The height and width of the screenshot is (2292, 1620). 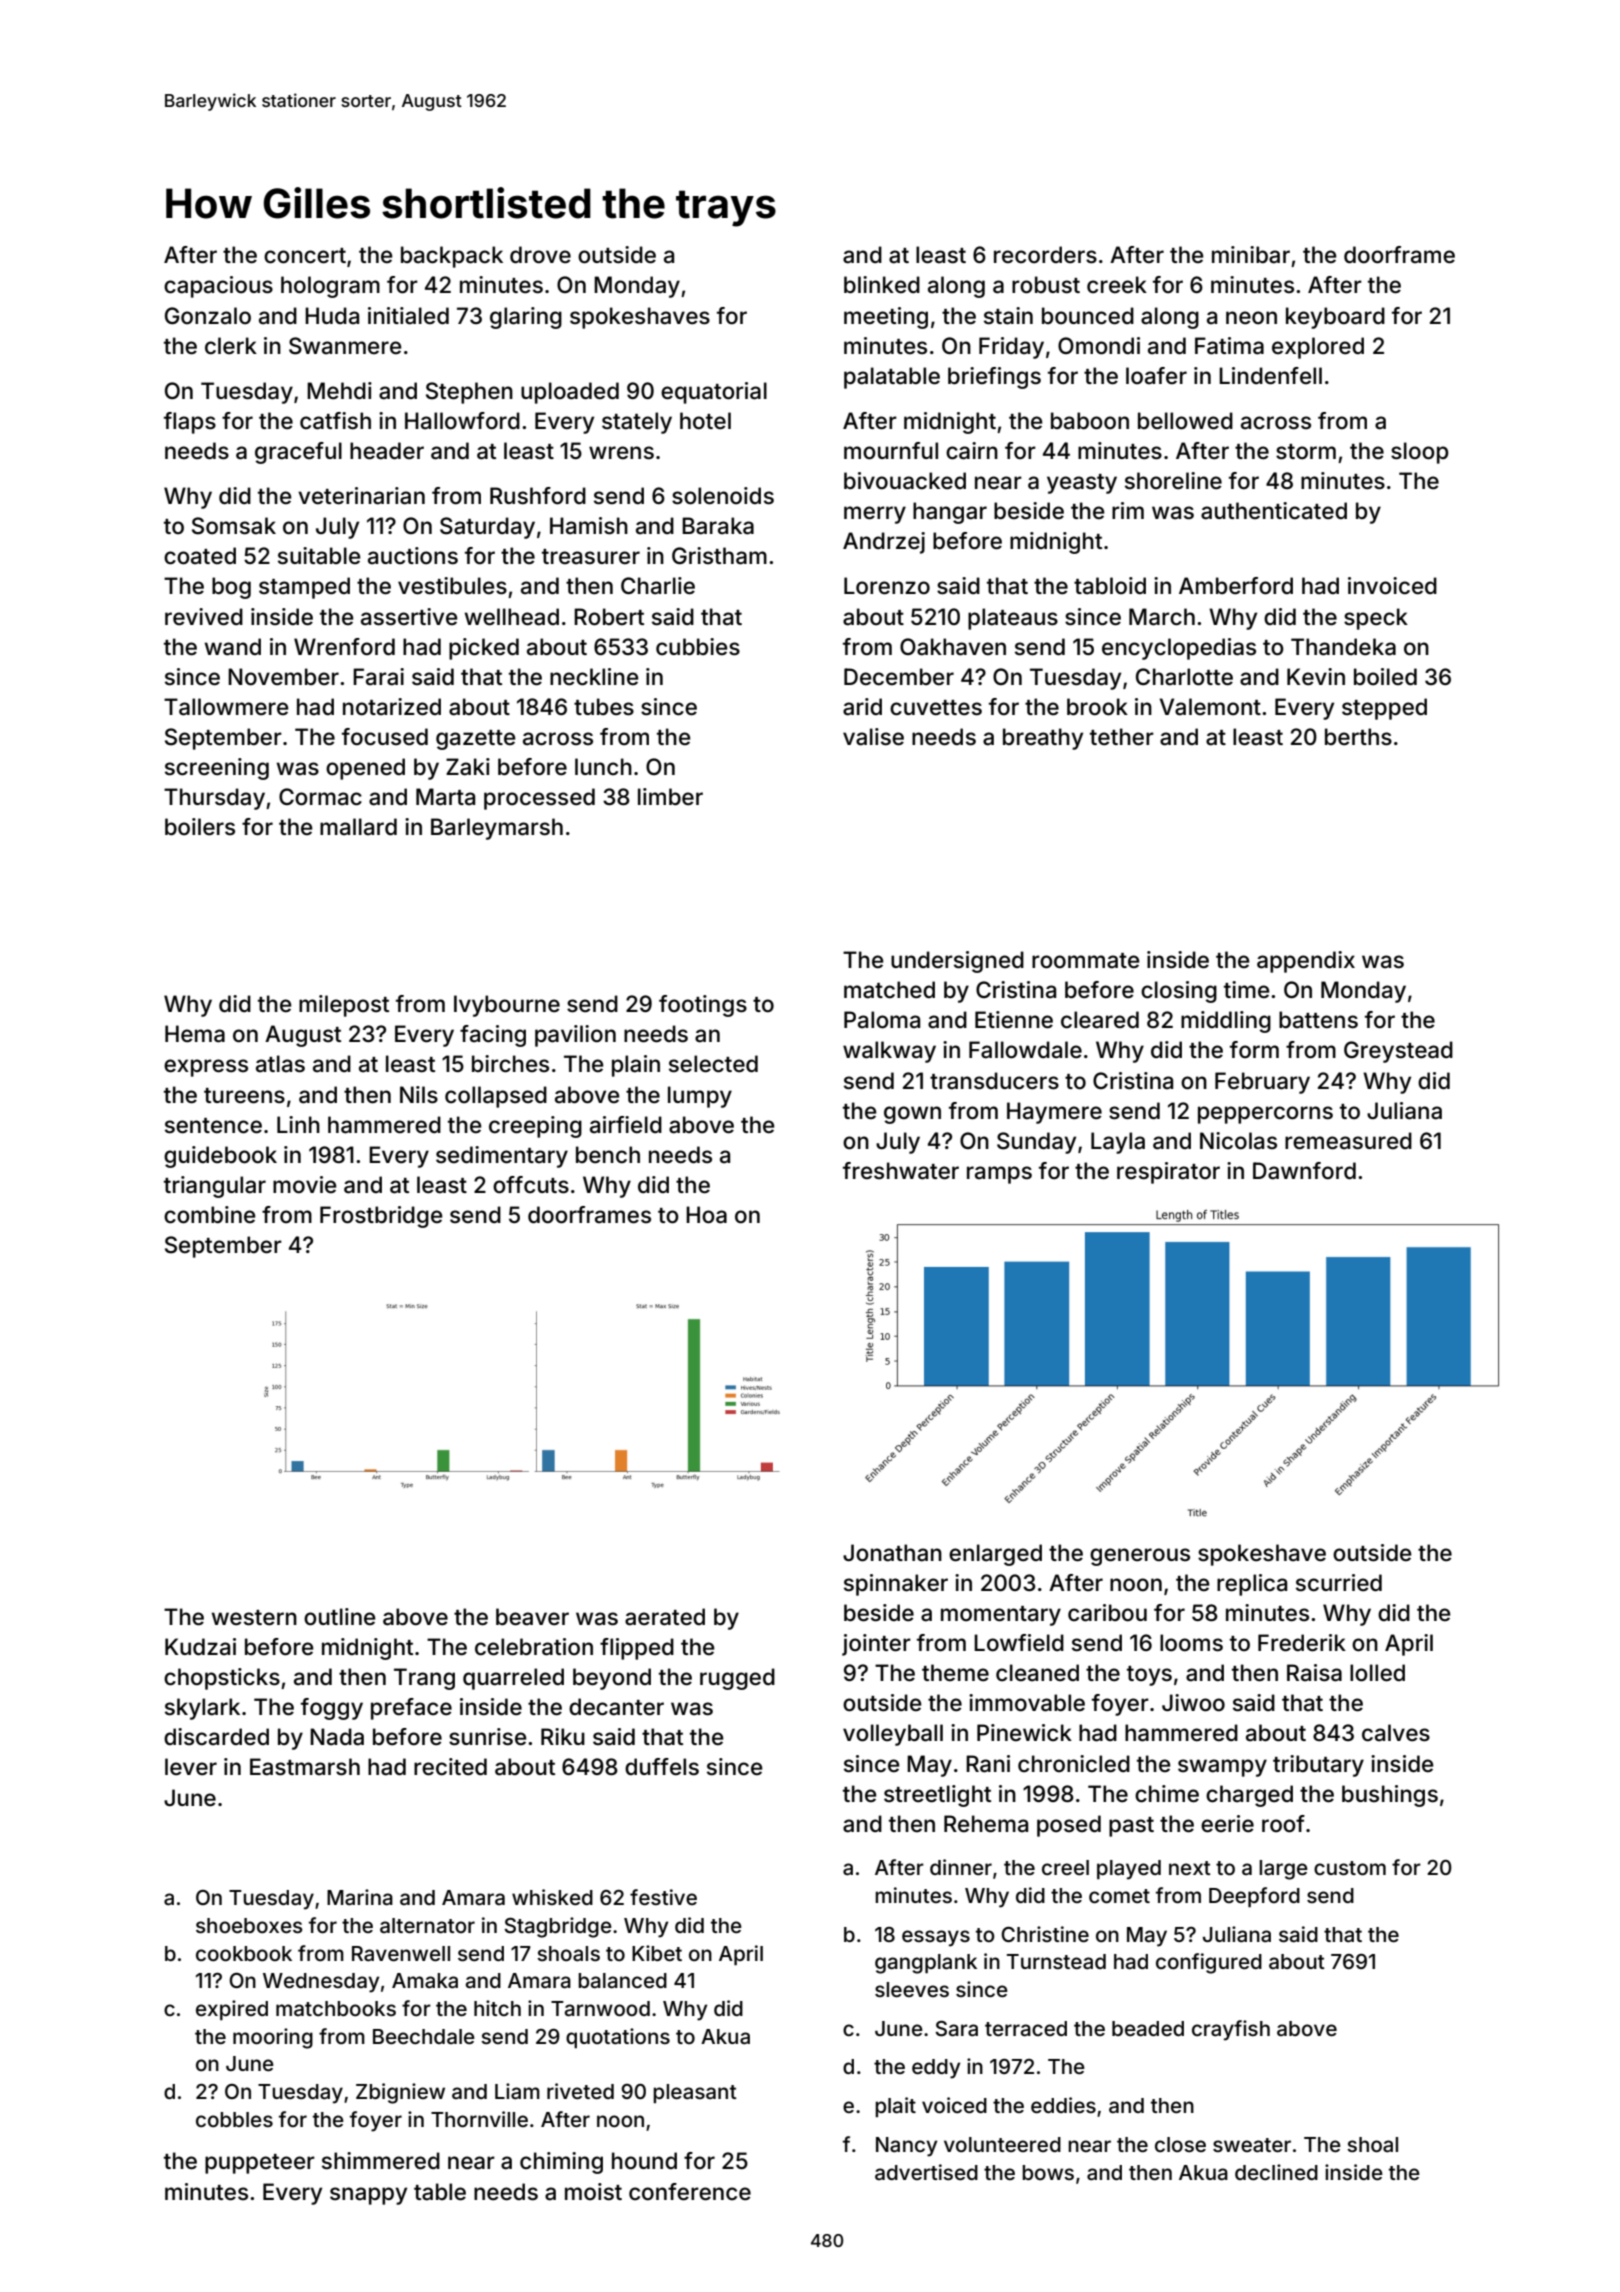 What do you see at coordinates (1276, 2172) in the screenshot?
I see `declined` at bounding box center [1276, 2172].
